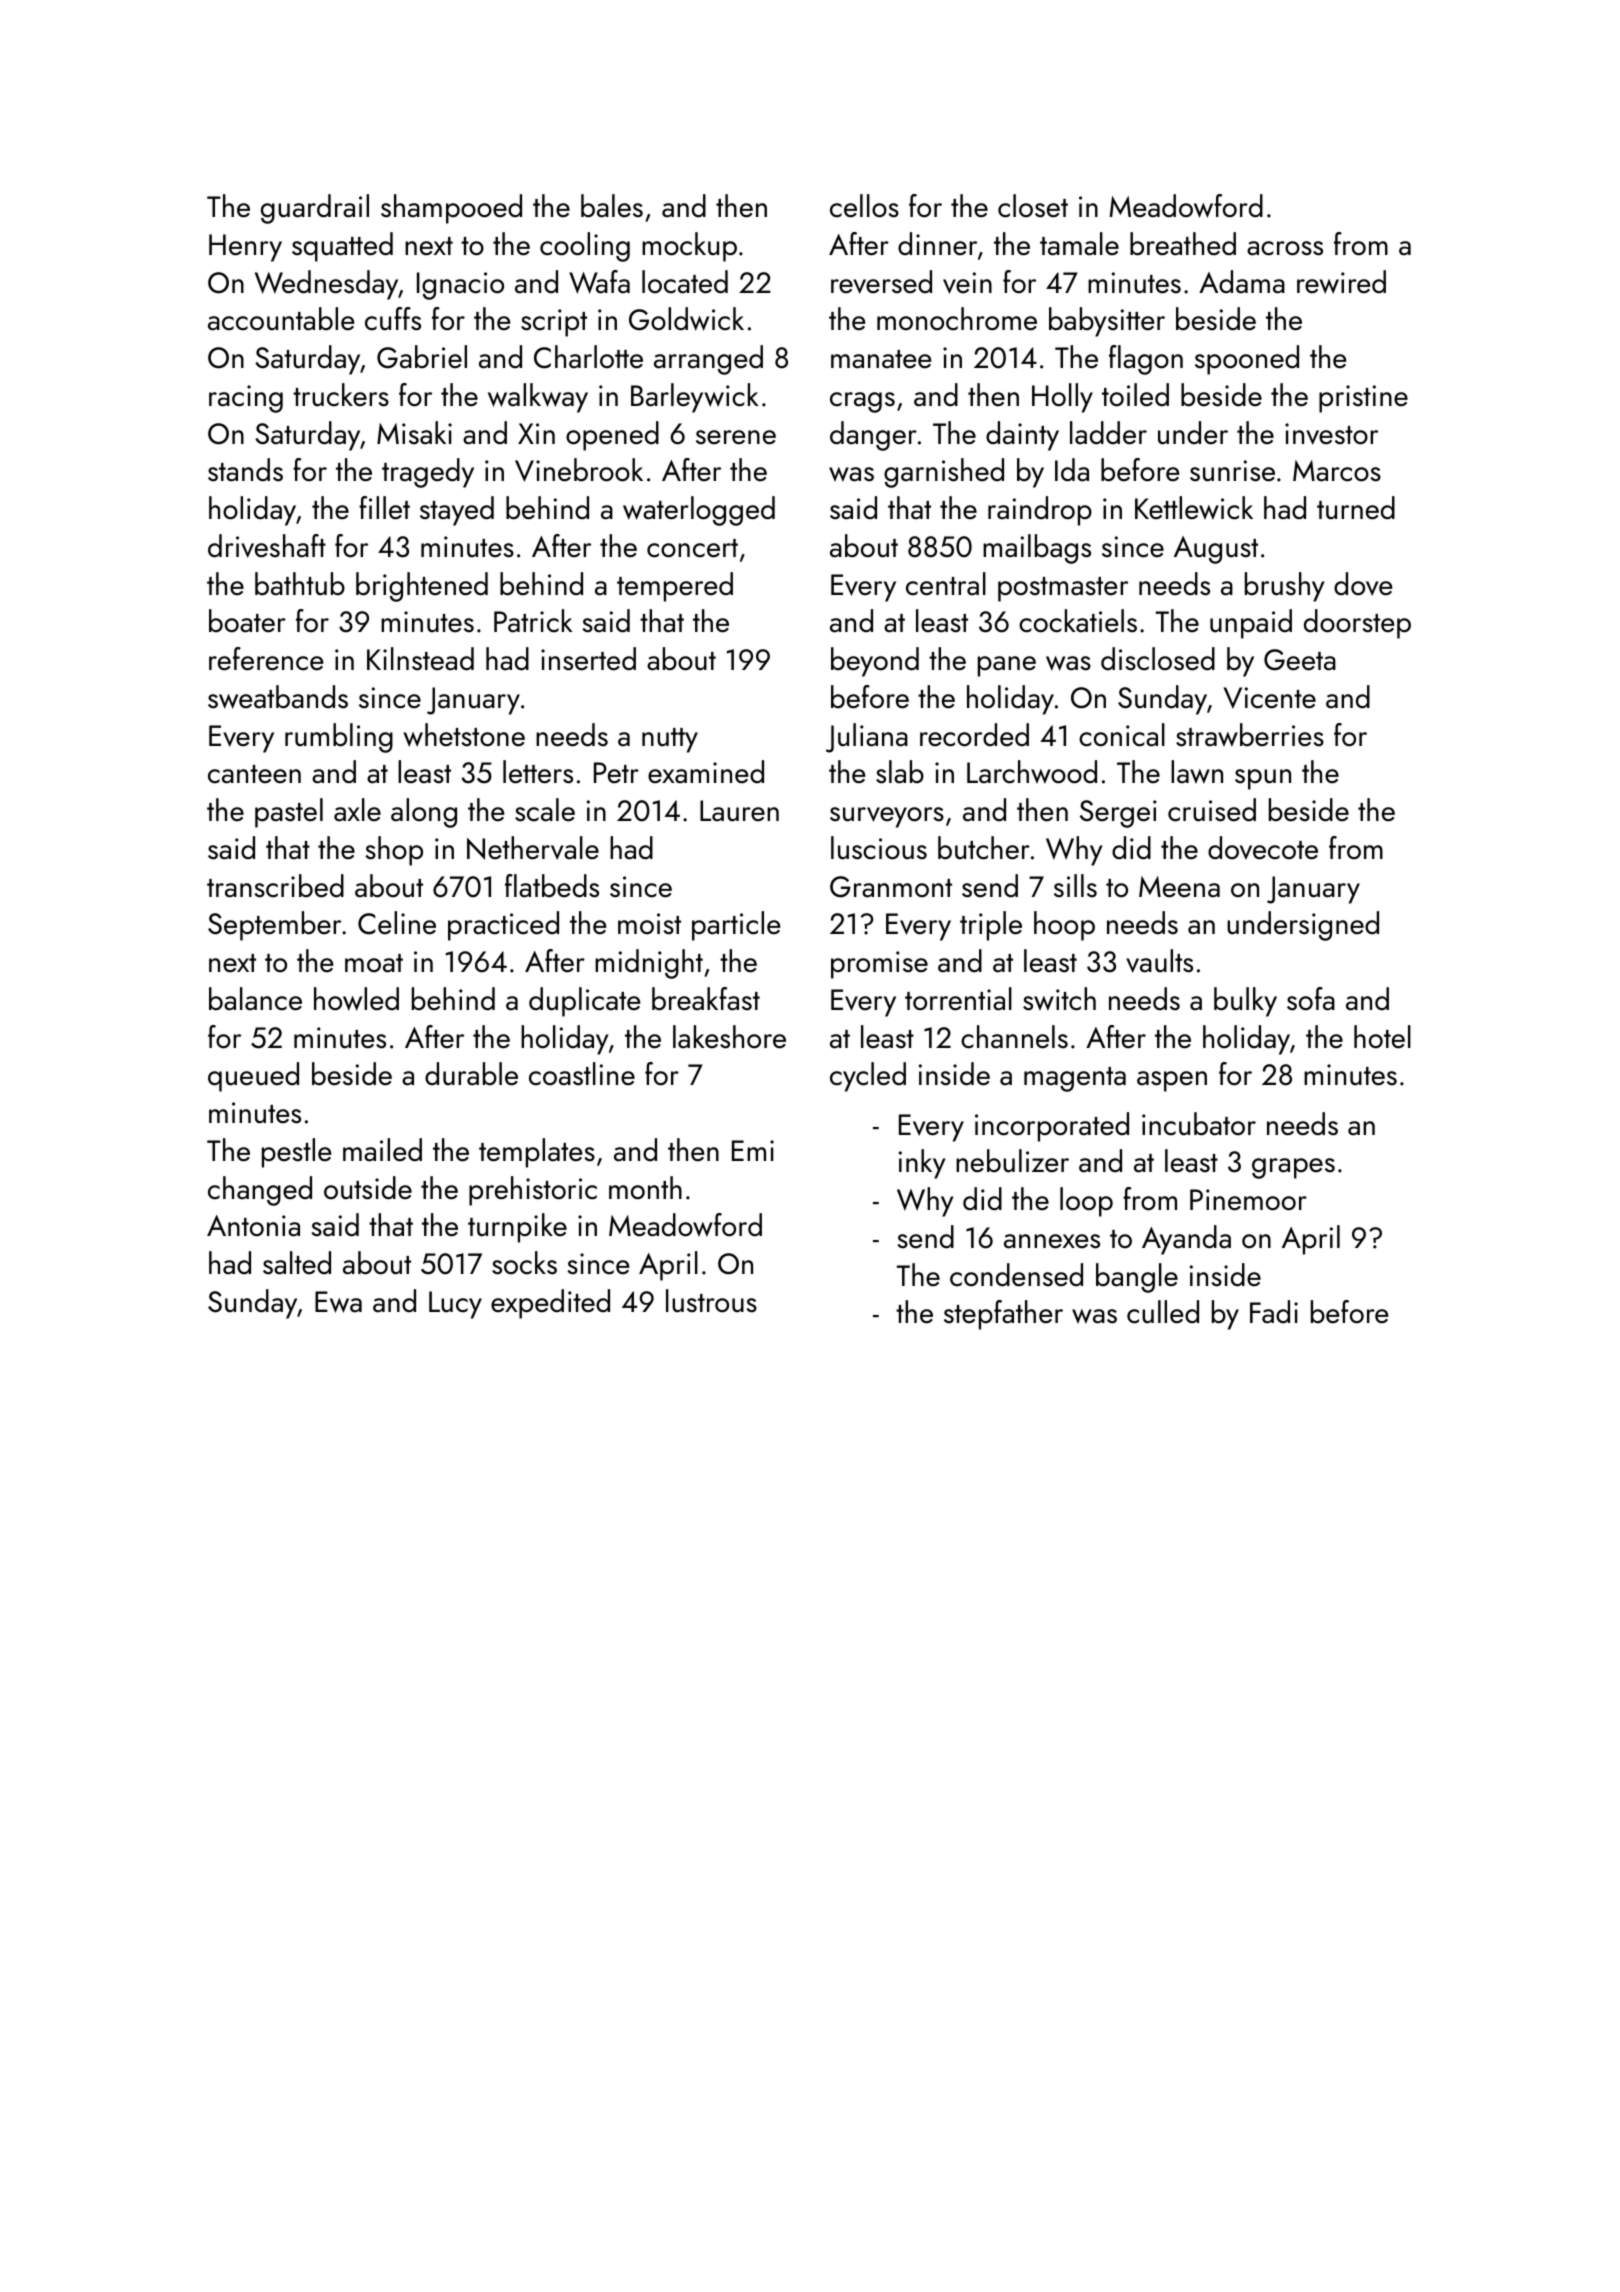  I want to click on guardrail, so click(315, 209).
